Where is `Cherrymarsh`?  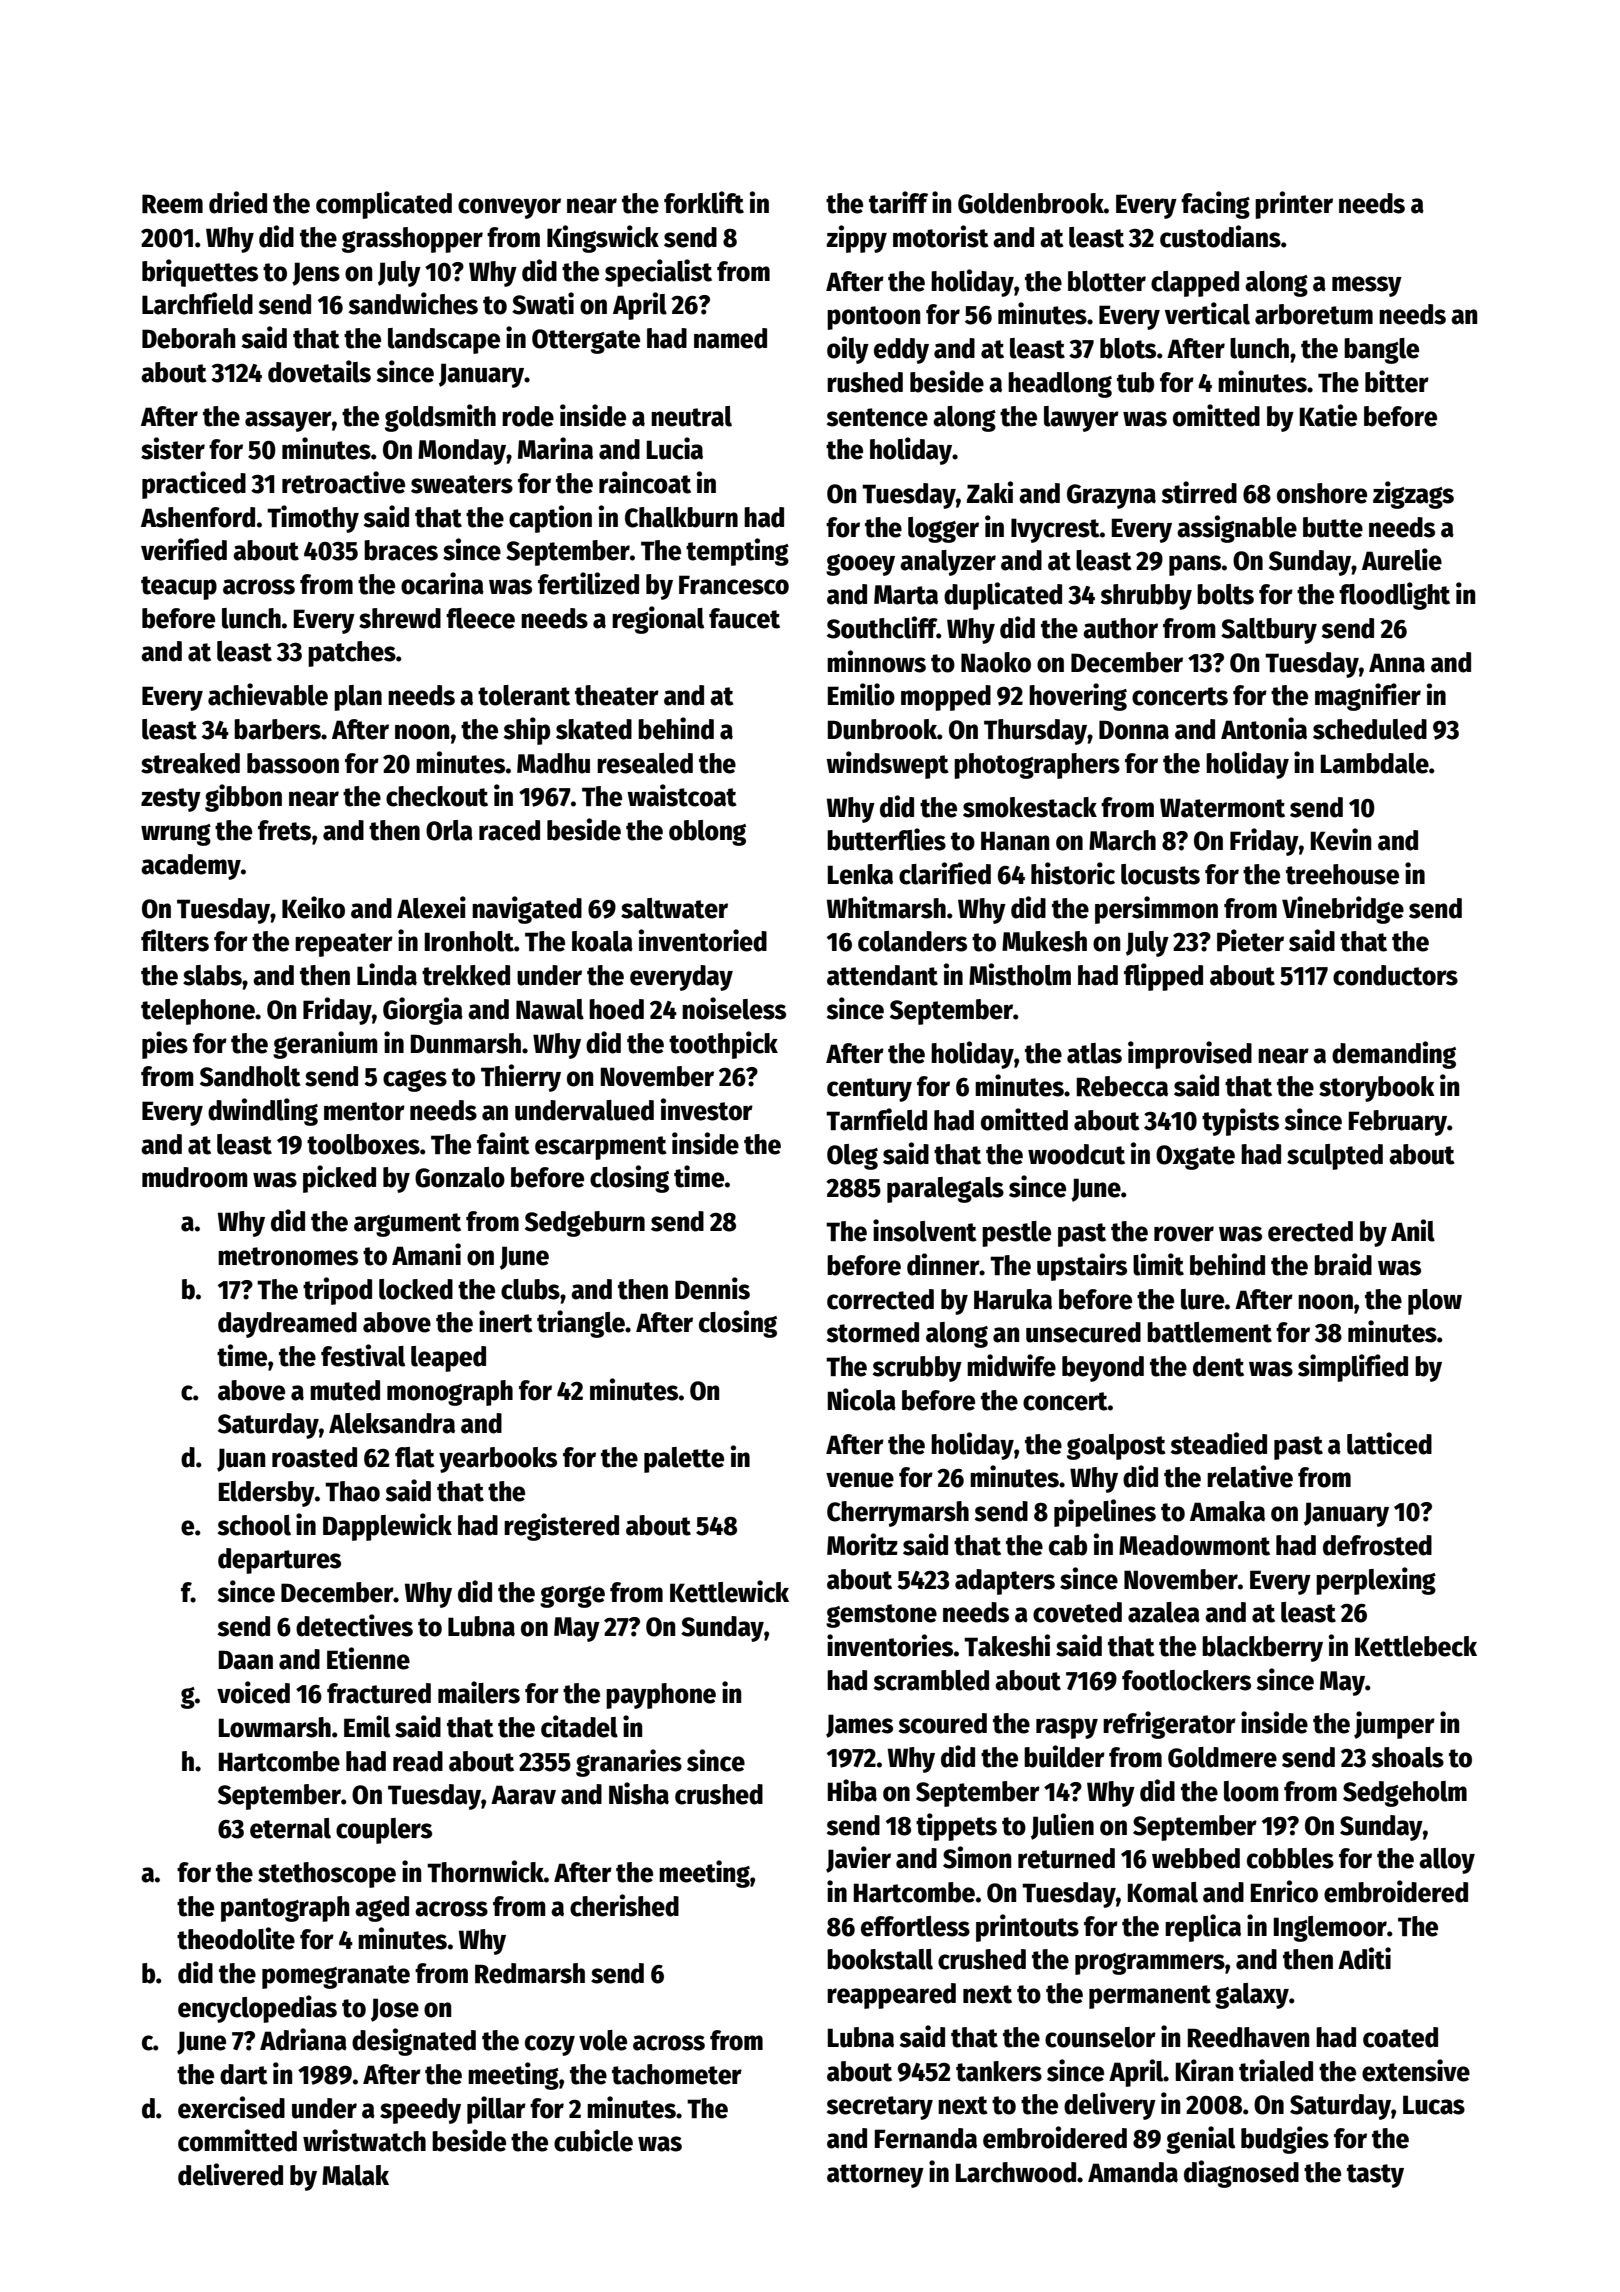
Cherrymarsh is located at coordinates (898, 1514).
